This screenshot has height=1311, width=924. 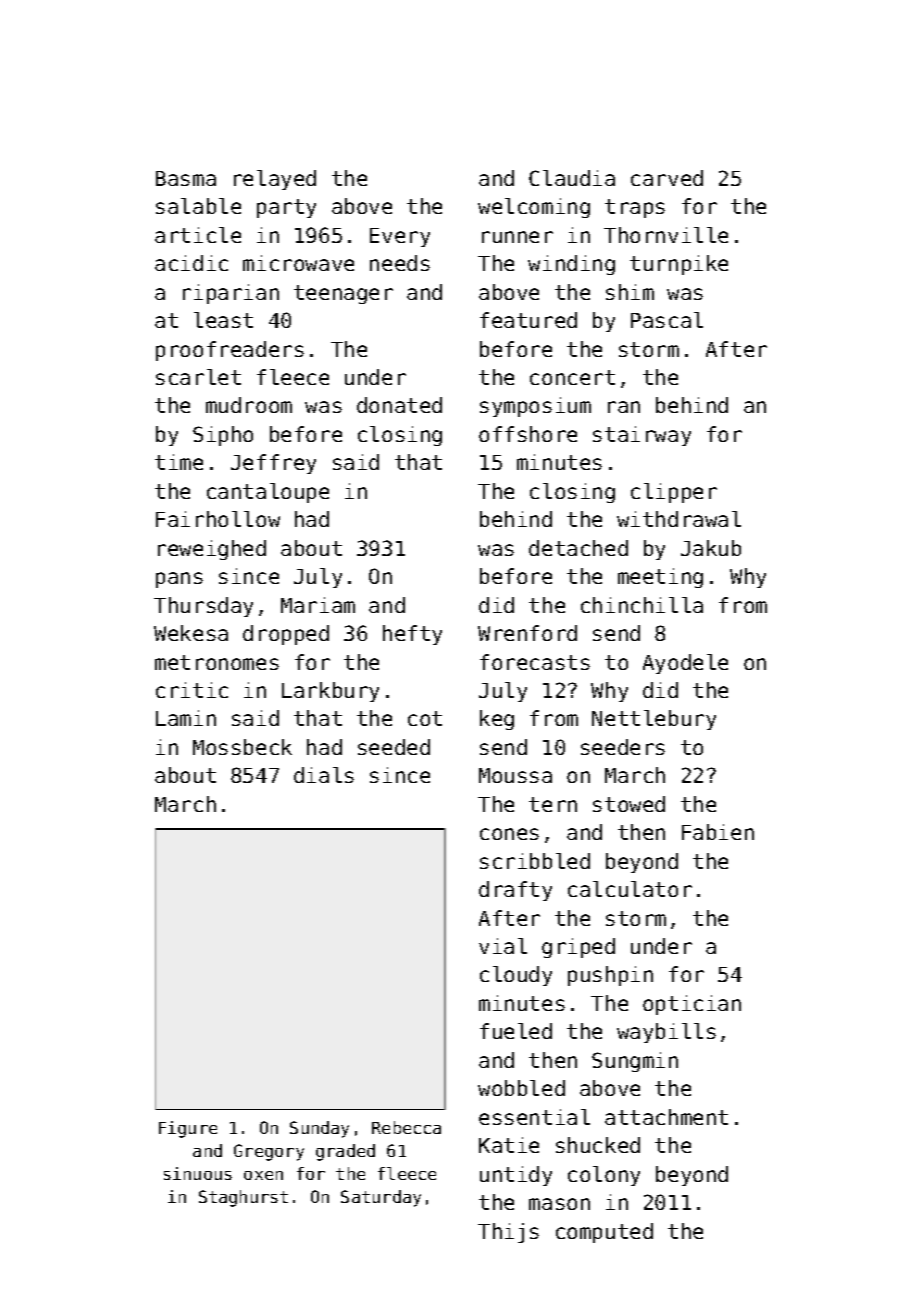 I want to click on vial, so click(x=503, y=946).
